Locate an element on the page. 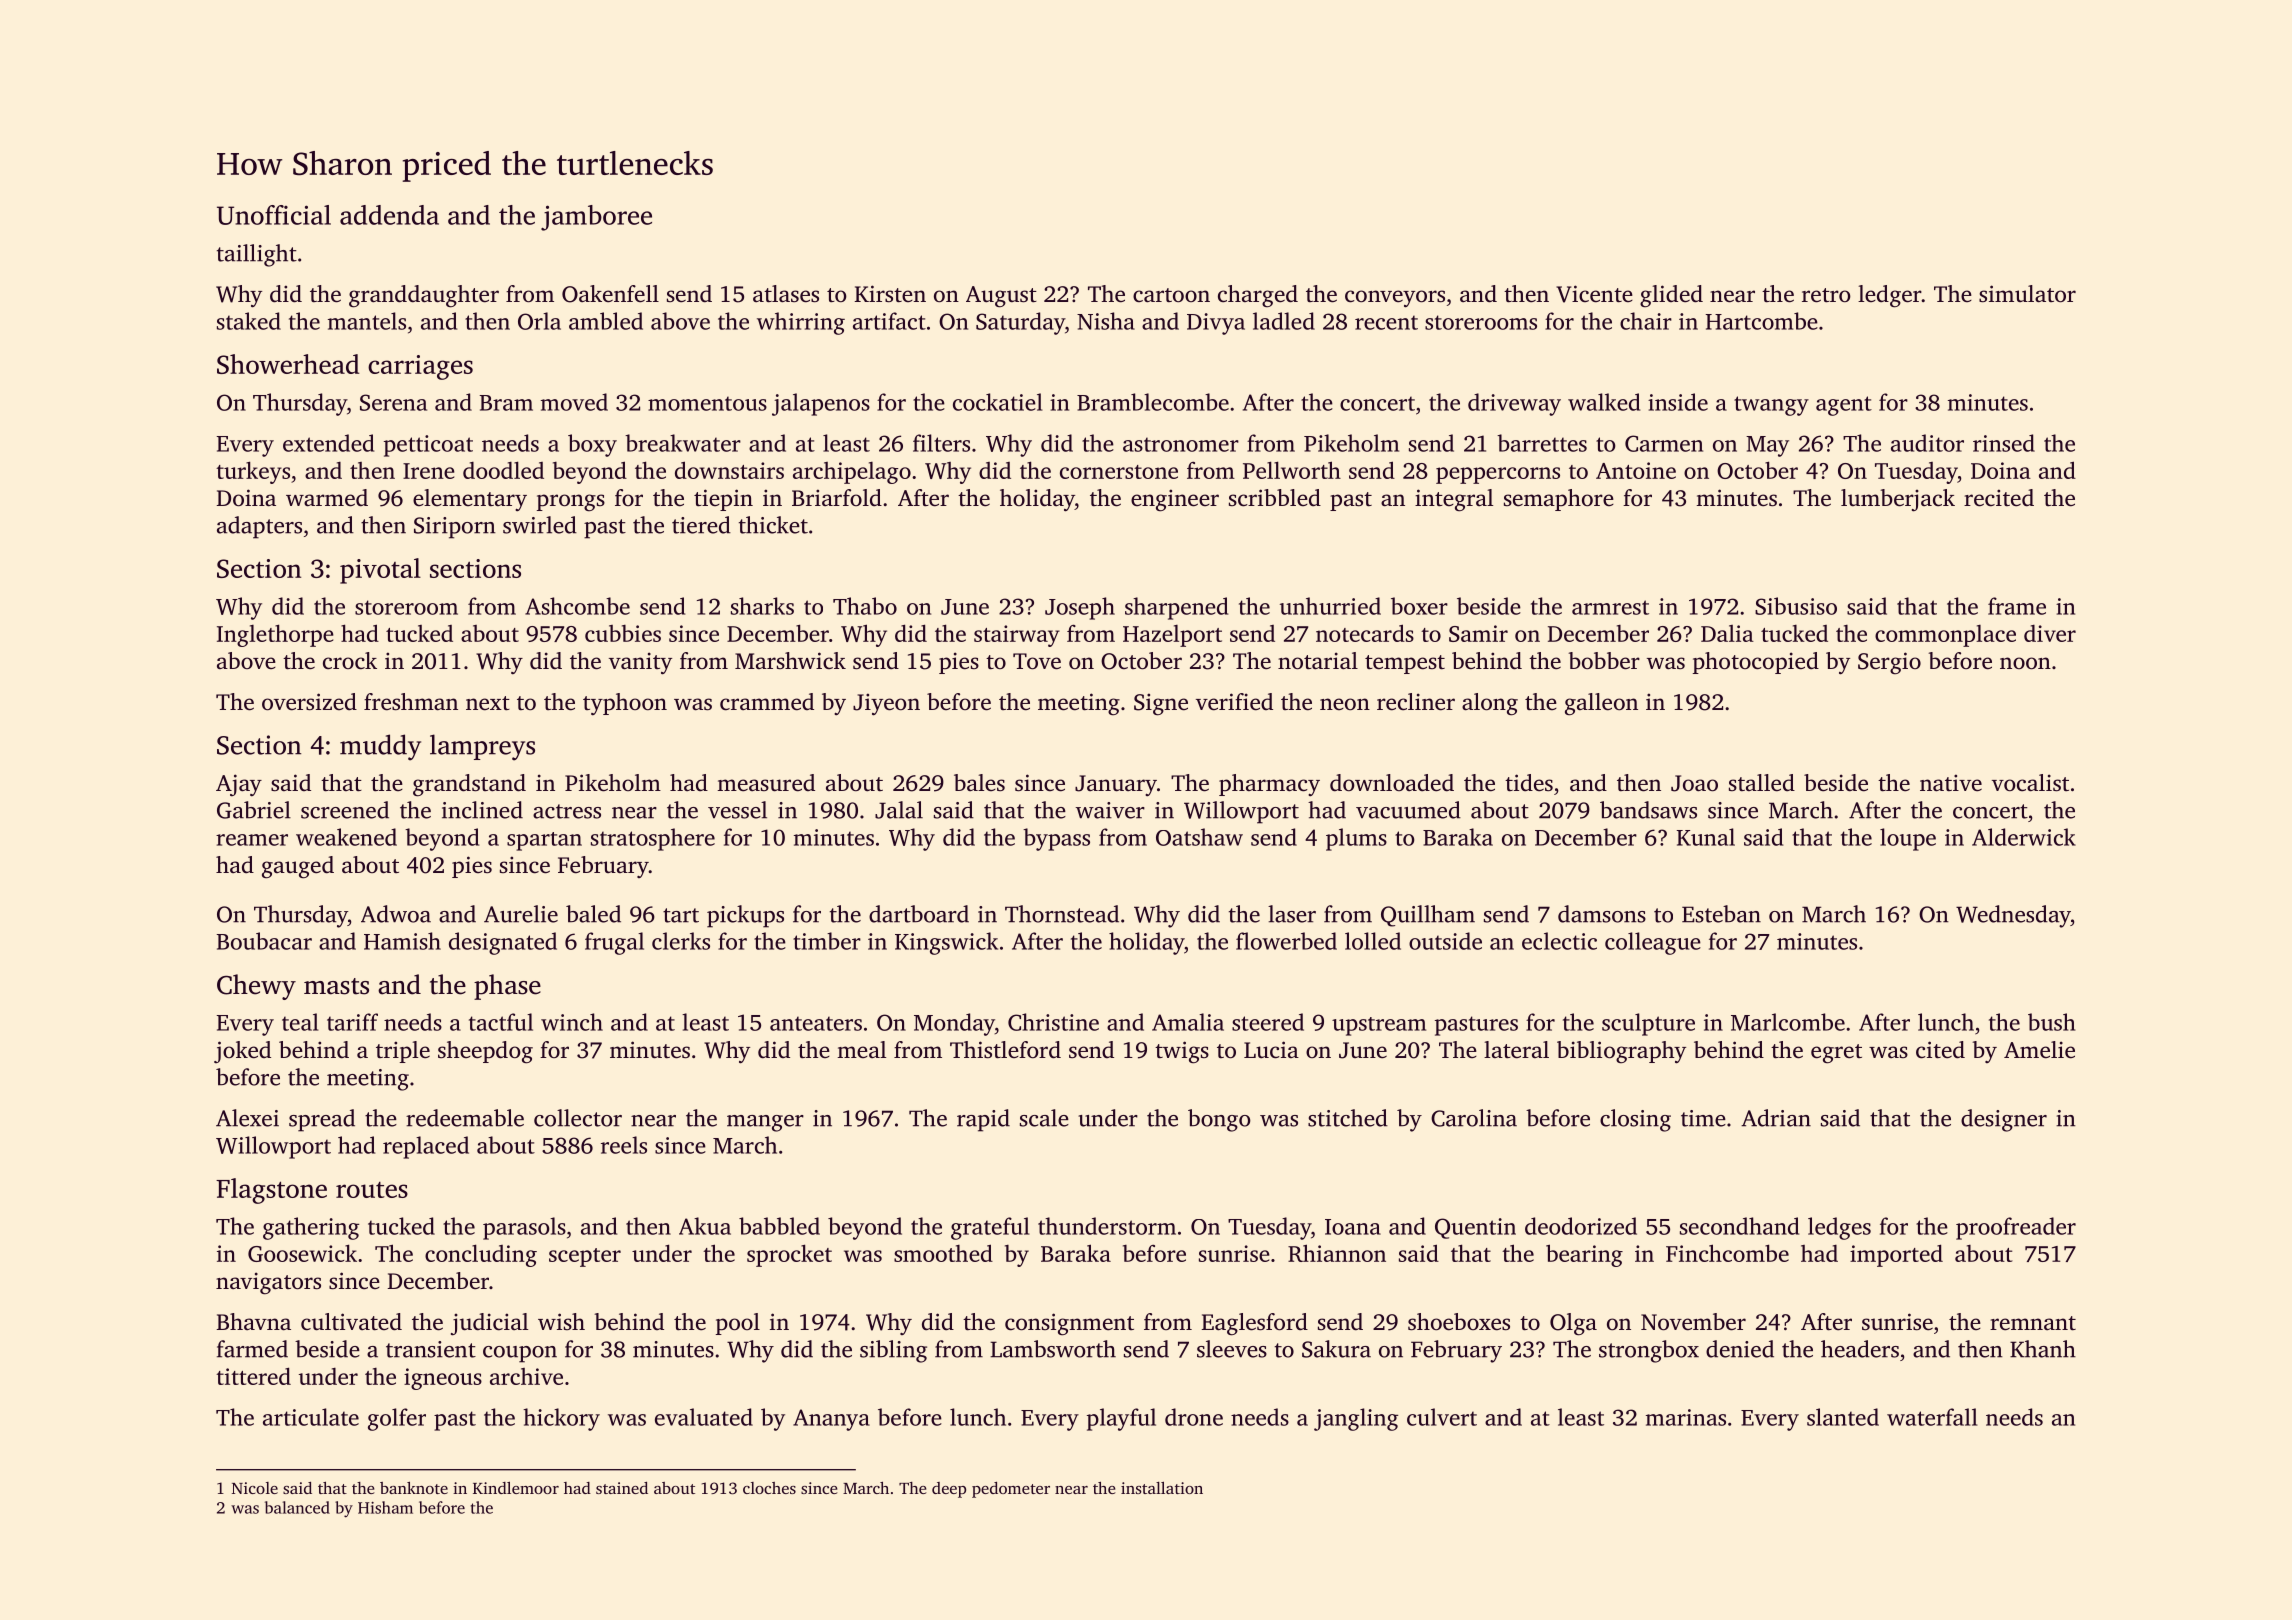  spread is located at coordinates (322, 1120).
